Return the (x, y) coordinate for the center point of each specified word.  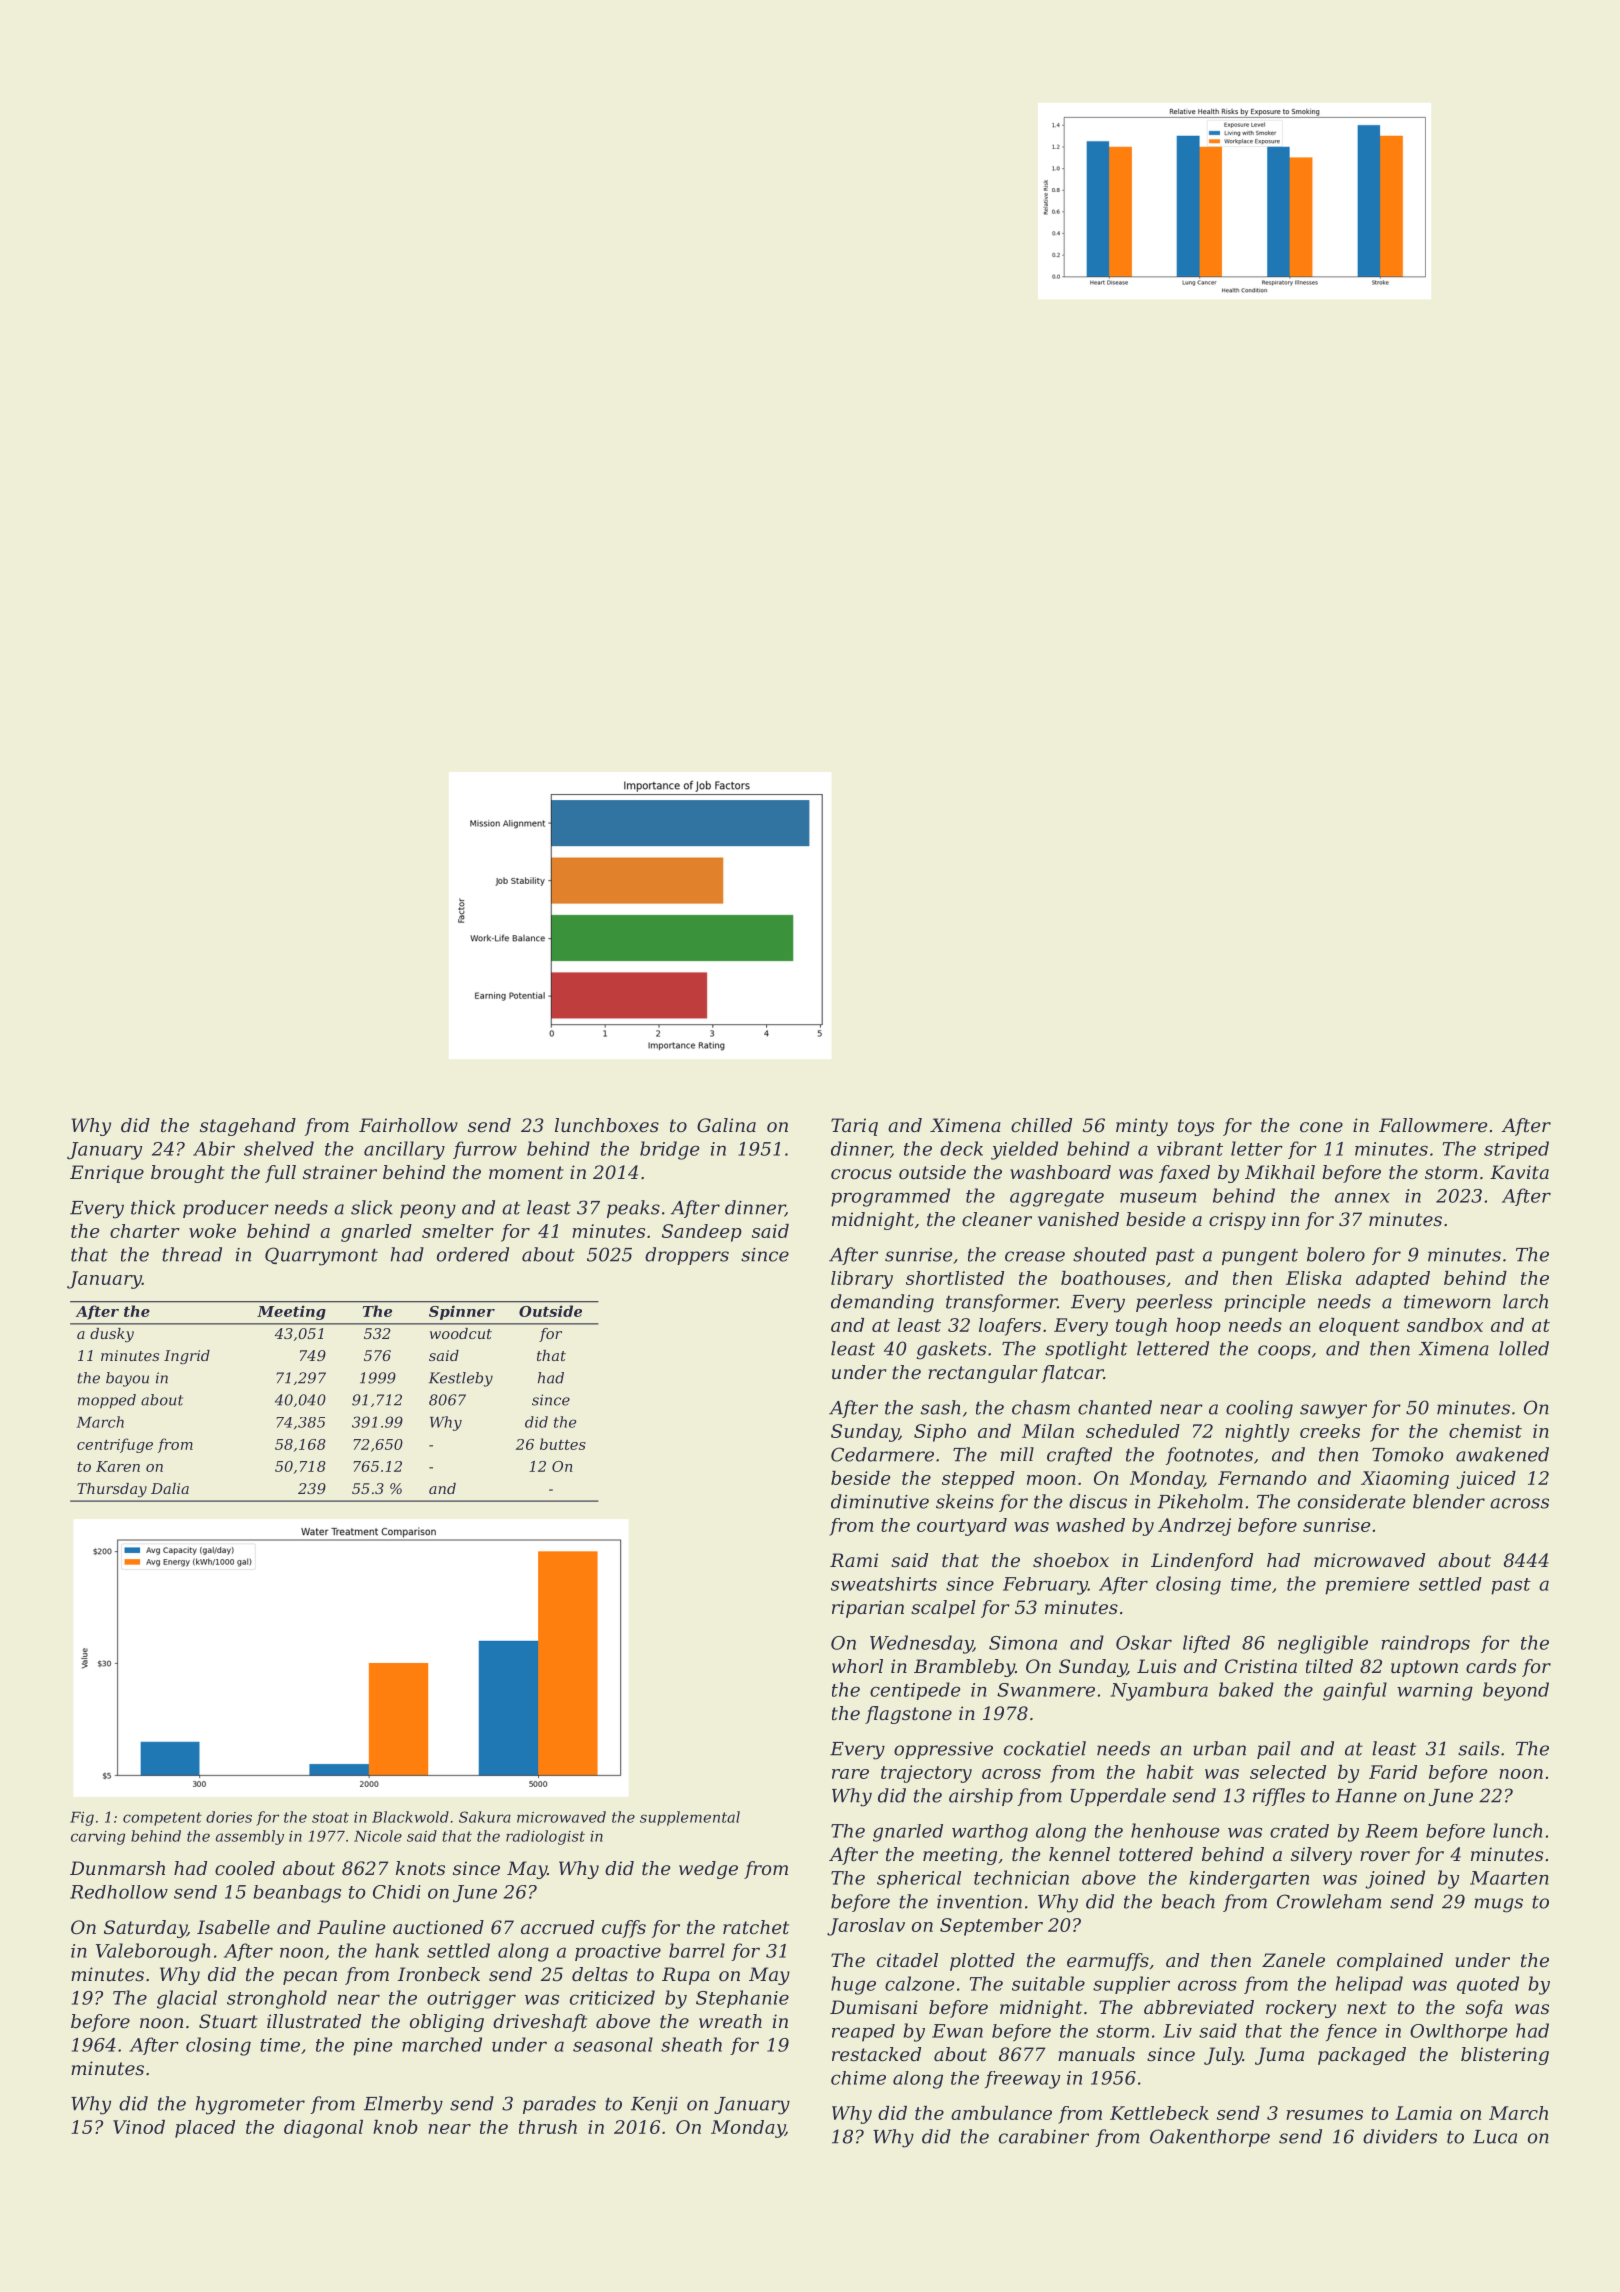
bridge (669, 1150)
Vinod (139, 2127)
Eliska (1314, 1278)
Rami (854, 1560)
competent (162, 1819)
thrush (548, 2127)
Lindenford (1202, 1562)
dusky (112, 1335)
